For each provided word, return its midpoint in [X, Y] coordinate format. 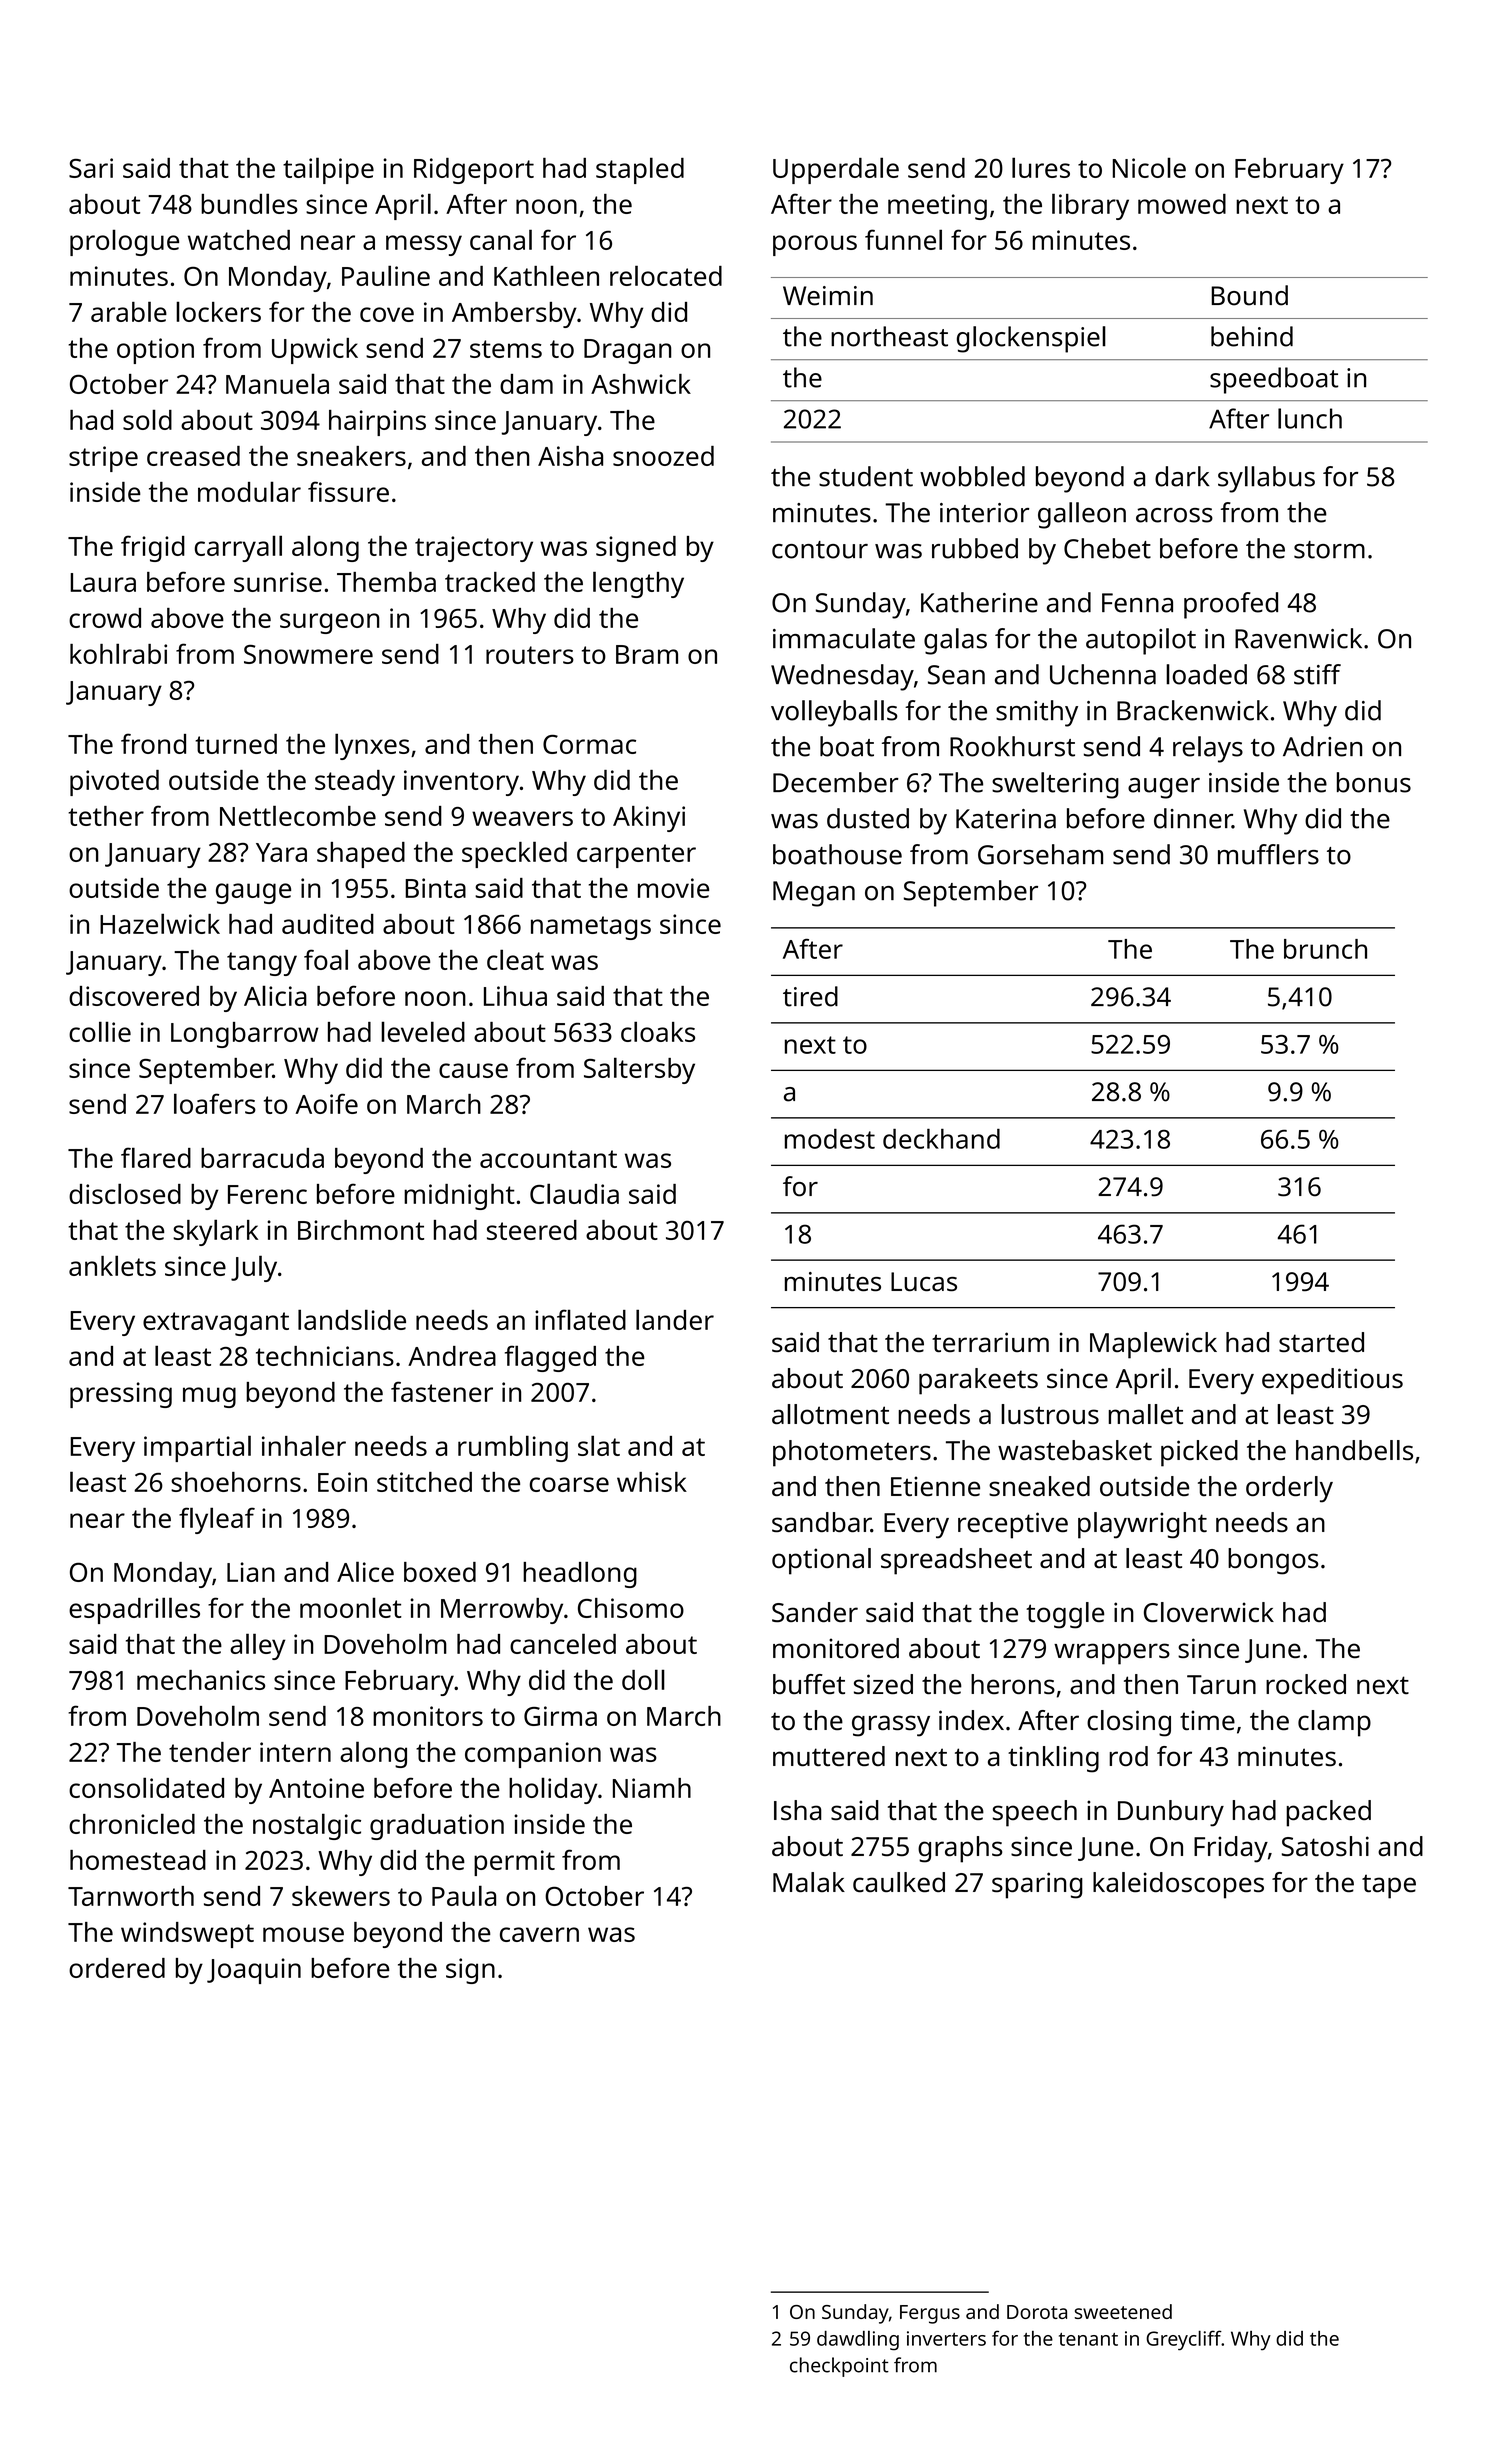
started [1321, 1342]
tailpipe [328, 170]
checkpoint [839, 2367]
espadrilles [134, 1610]
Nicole [1149, 167]
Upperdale [836, 170]
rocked [1306, 1684]
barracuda [262, 1158]
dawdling [858, 2340]
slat [599, 1445]
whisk [652, 1482]
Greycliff [1184, 2340]
